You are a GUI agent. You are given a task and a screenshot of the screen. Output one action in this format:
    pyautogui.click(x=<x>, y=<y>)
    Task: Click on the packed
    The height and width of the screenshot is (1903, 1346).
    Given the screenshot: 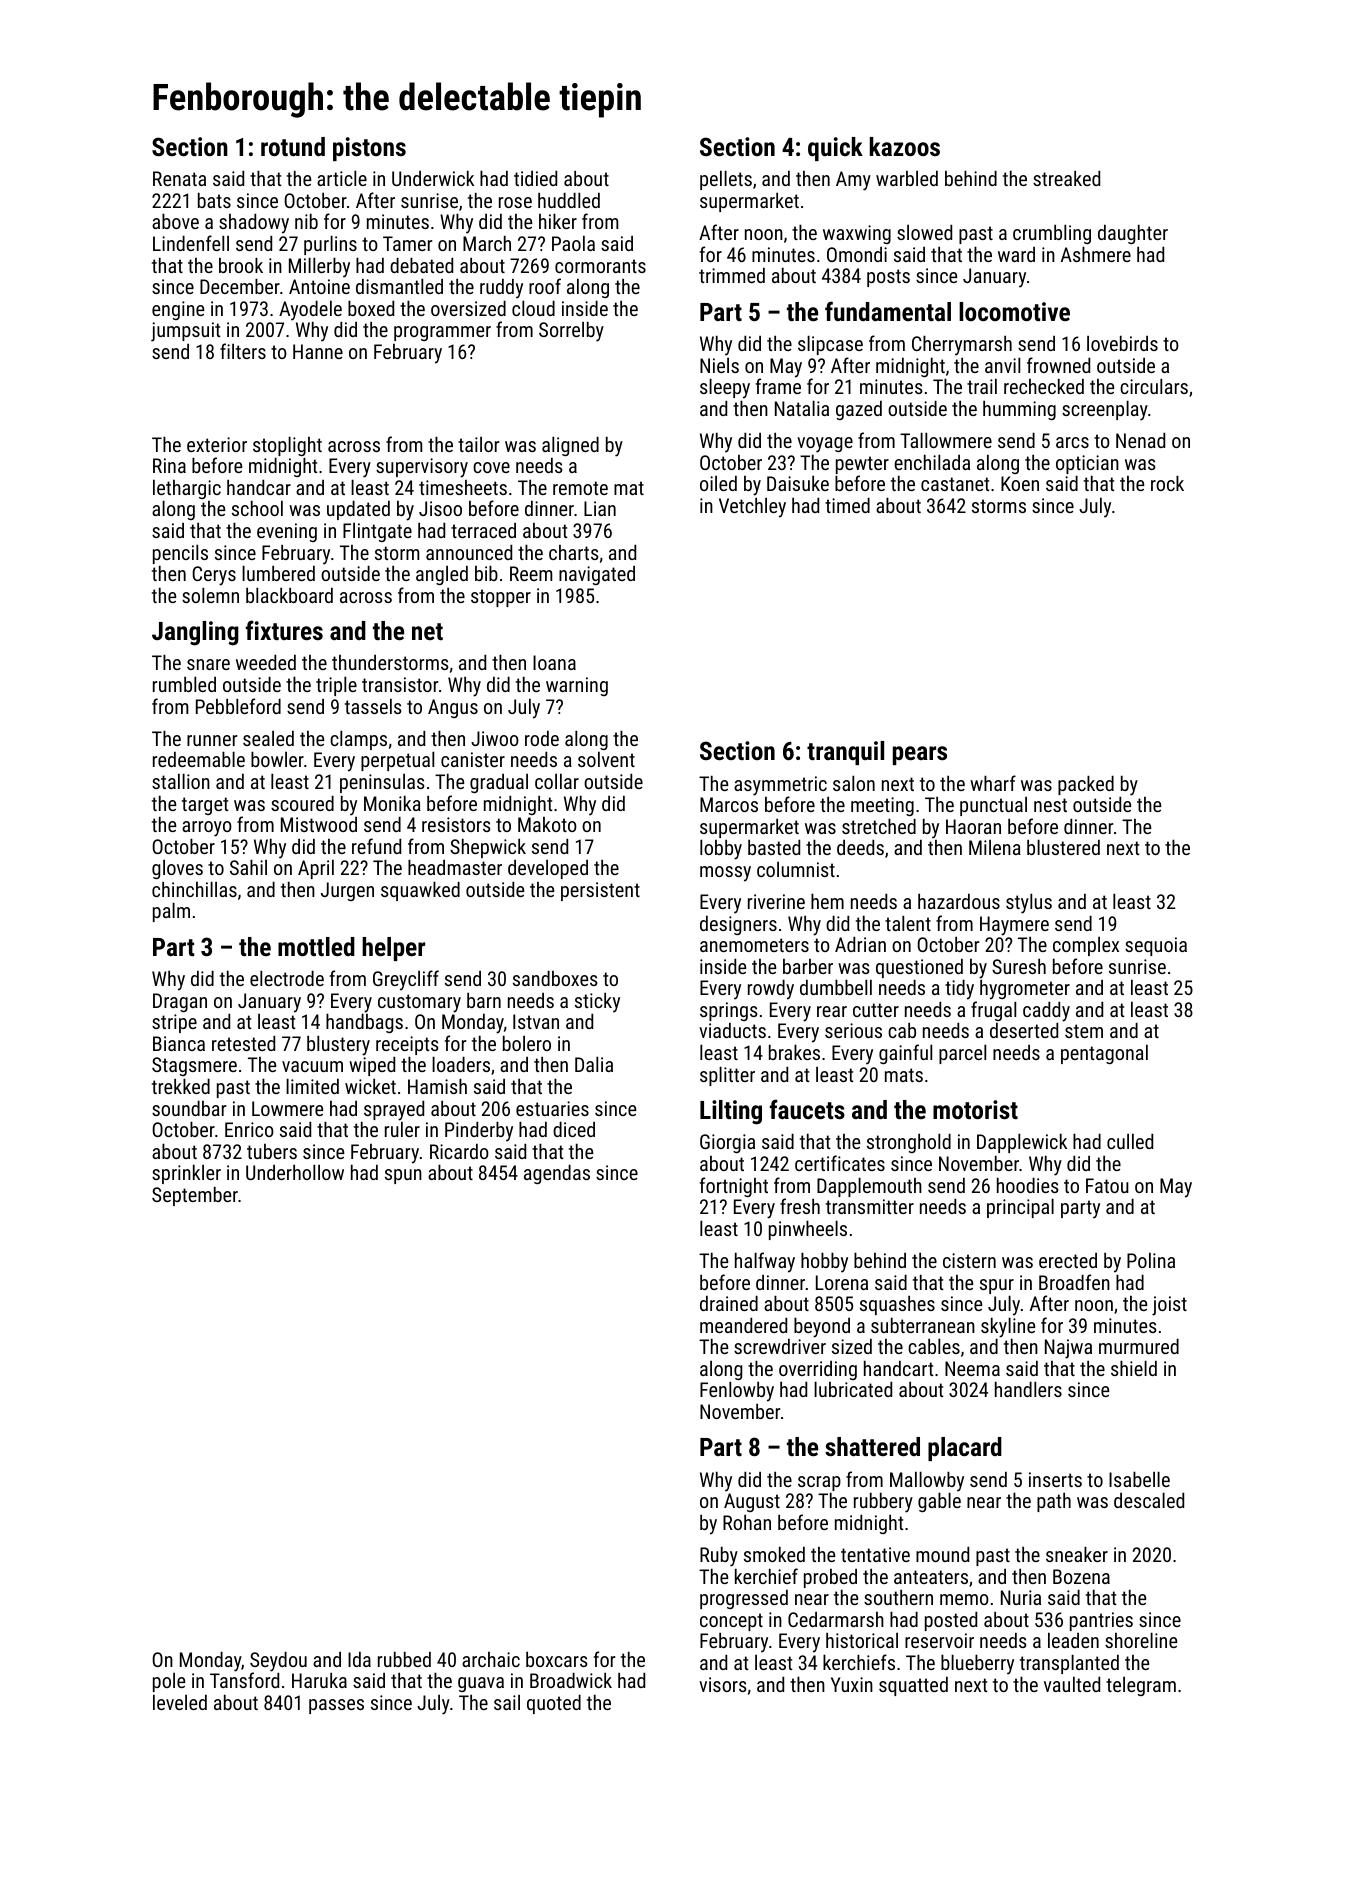 What is the action you would take?
    pyautogui.click(x=1086, y=785)
